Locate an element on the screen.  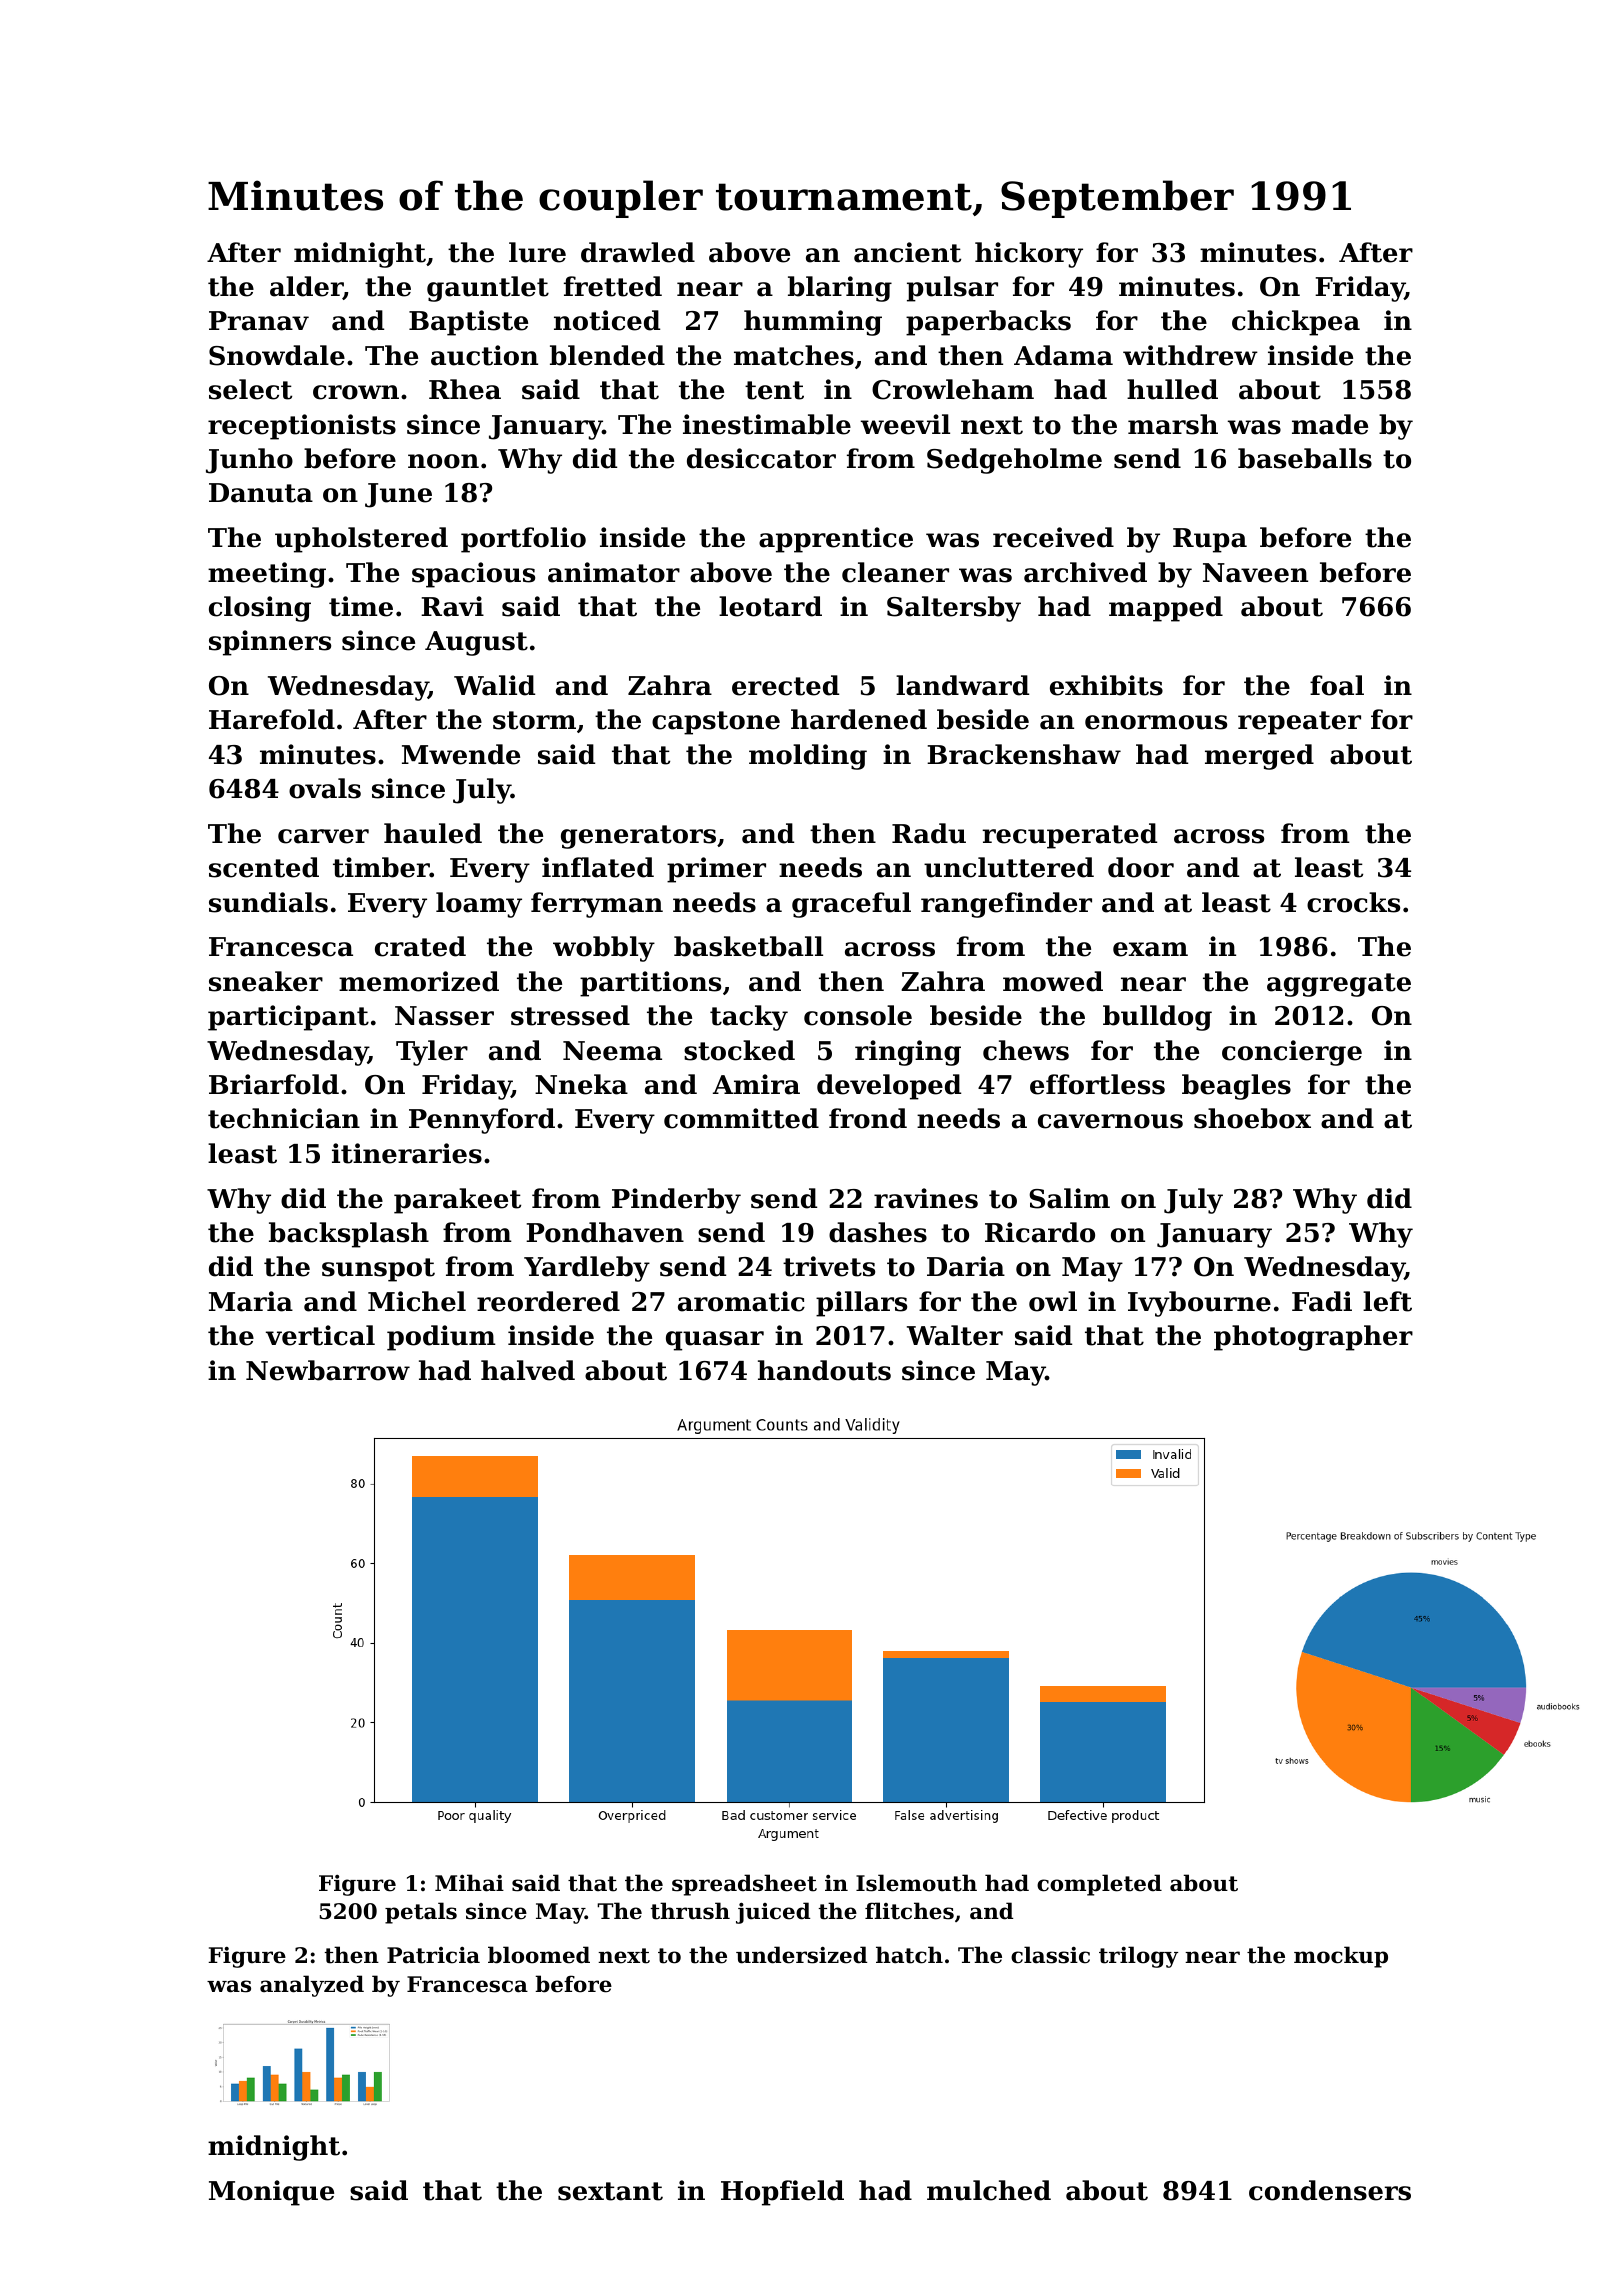
chickpea is located at coordinates (1296, 323).
